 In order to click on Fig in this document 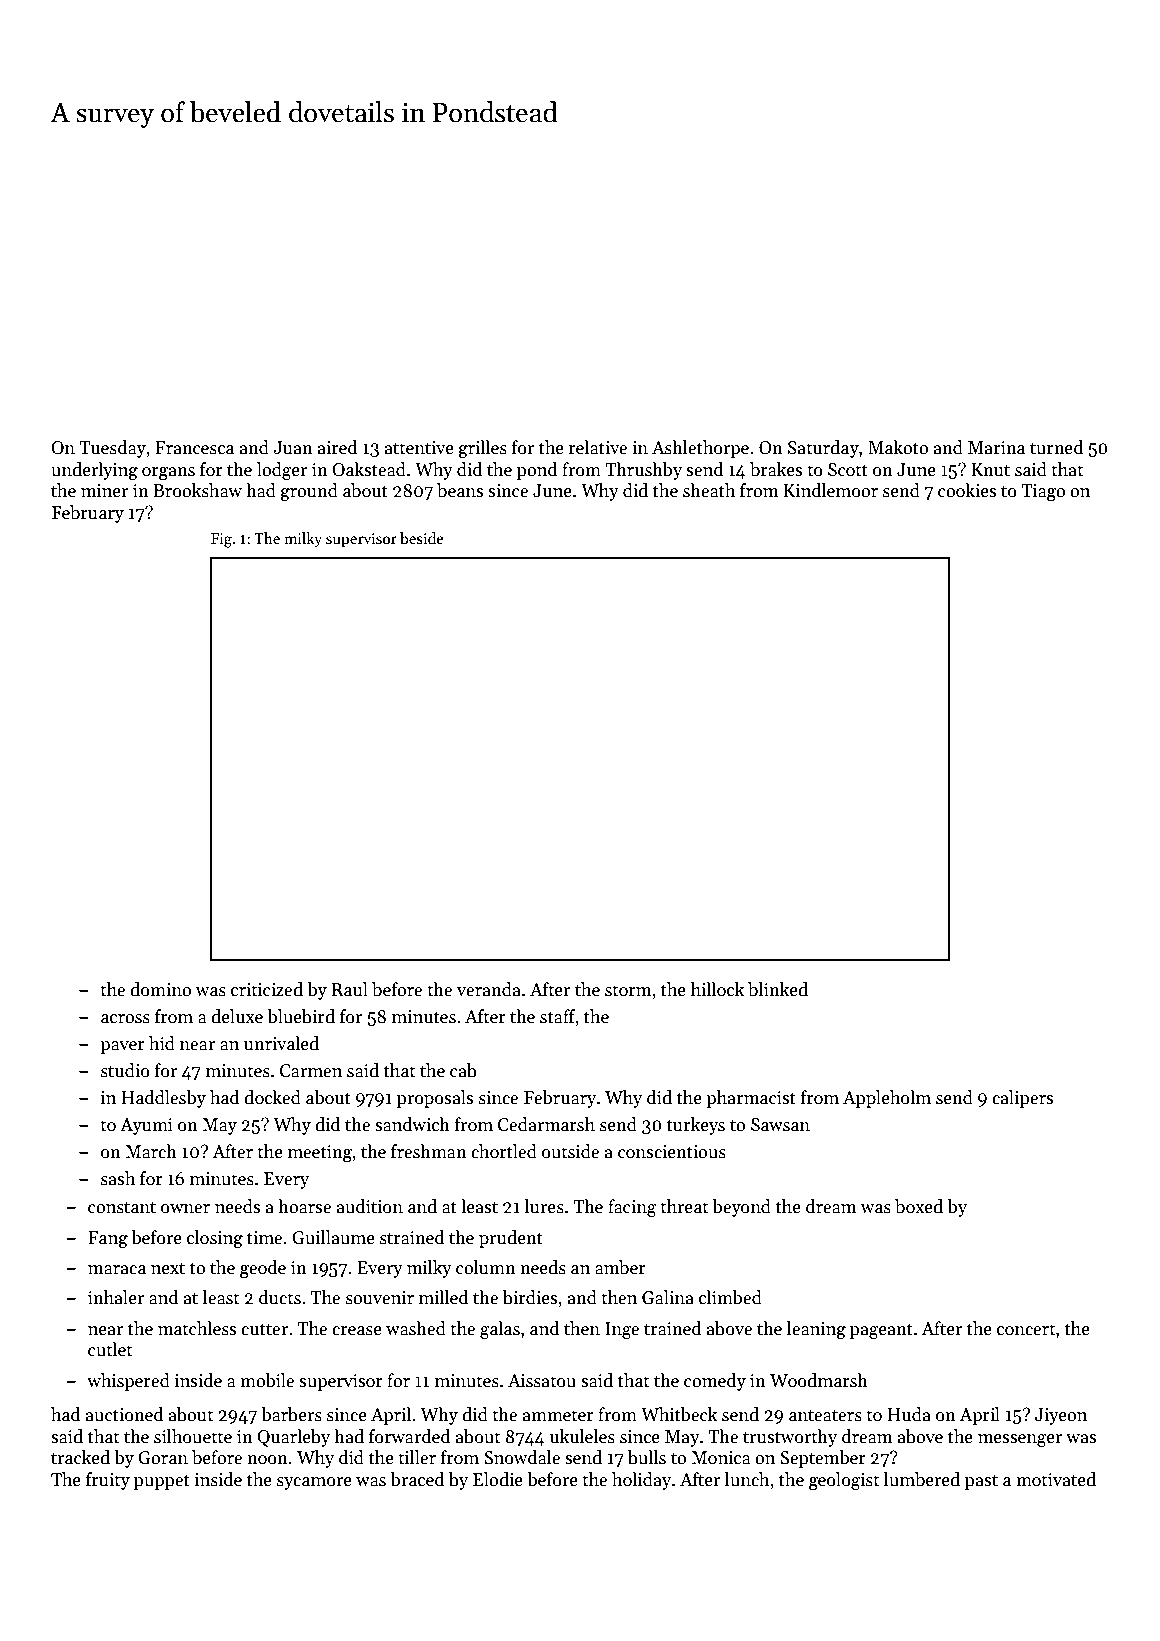, I will do `click(221, 540)`.
